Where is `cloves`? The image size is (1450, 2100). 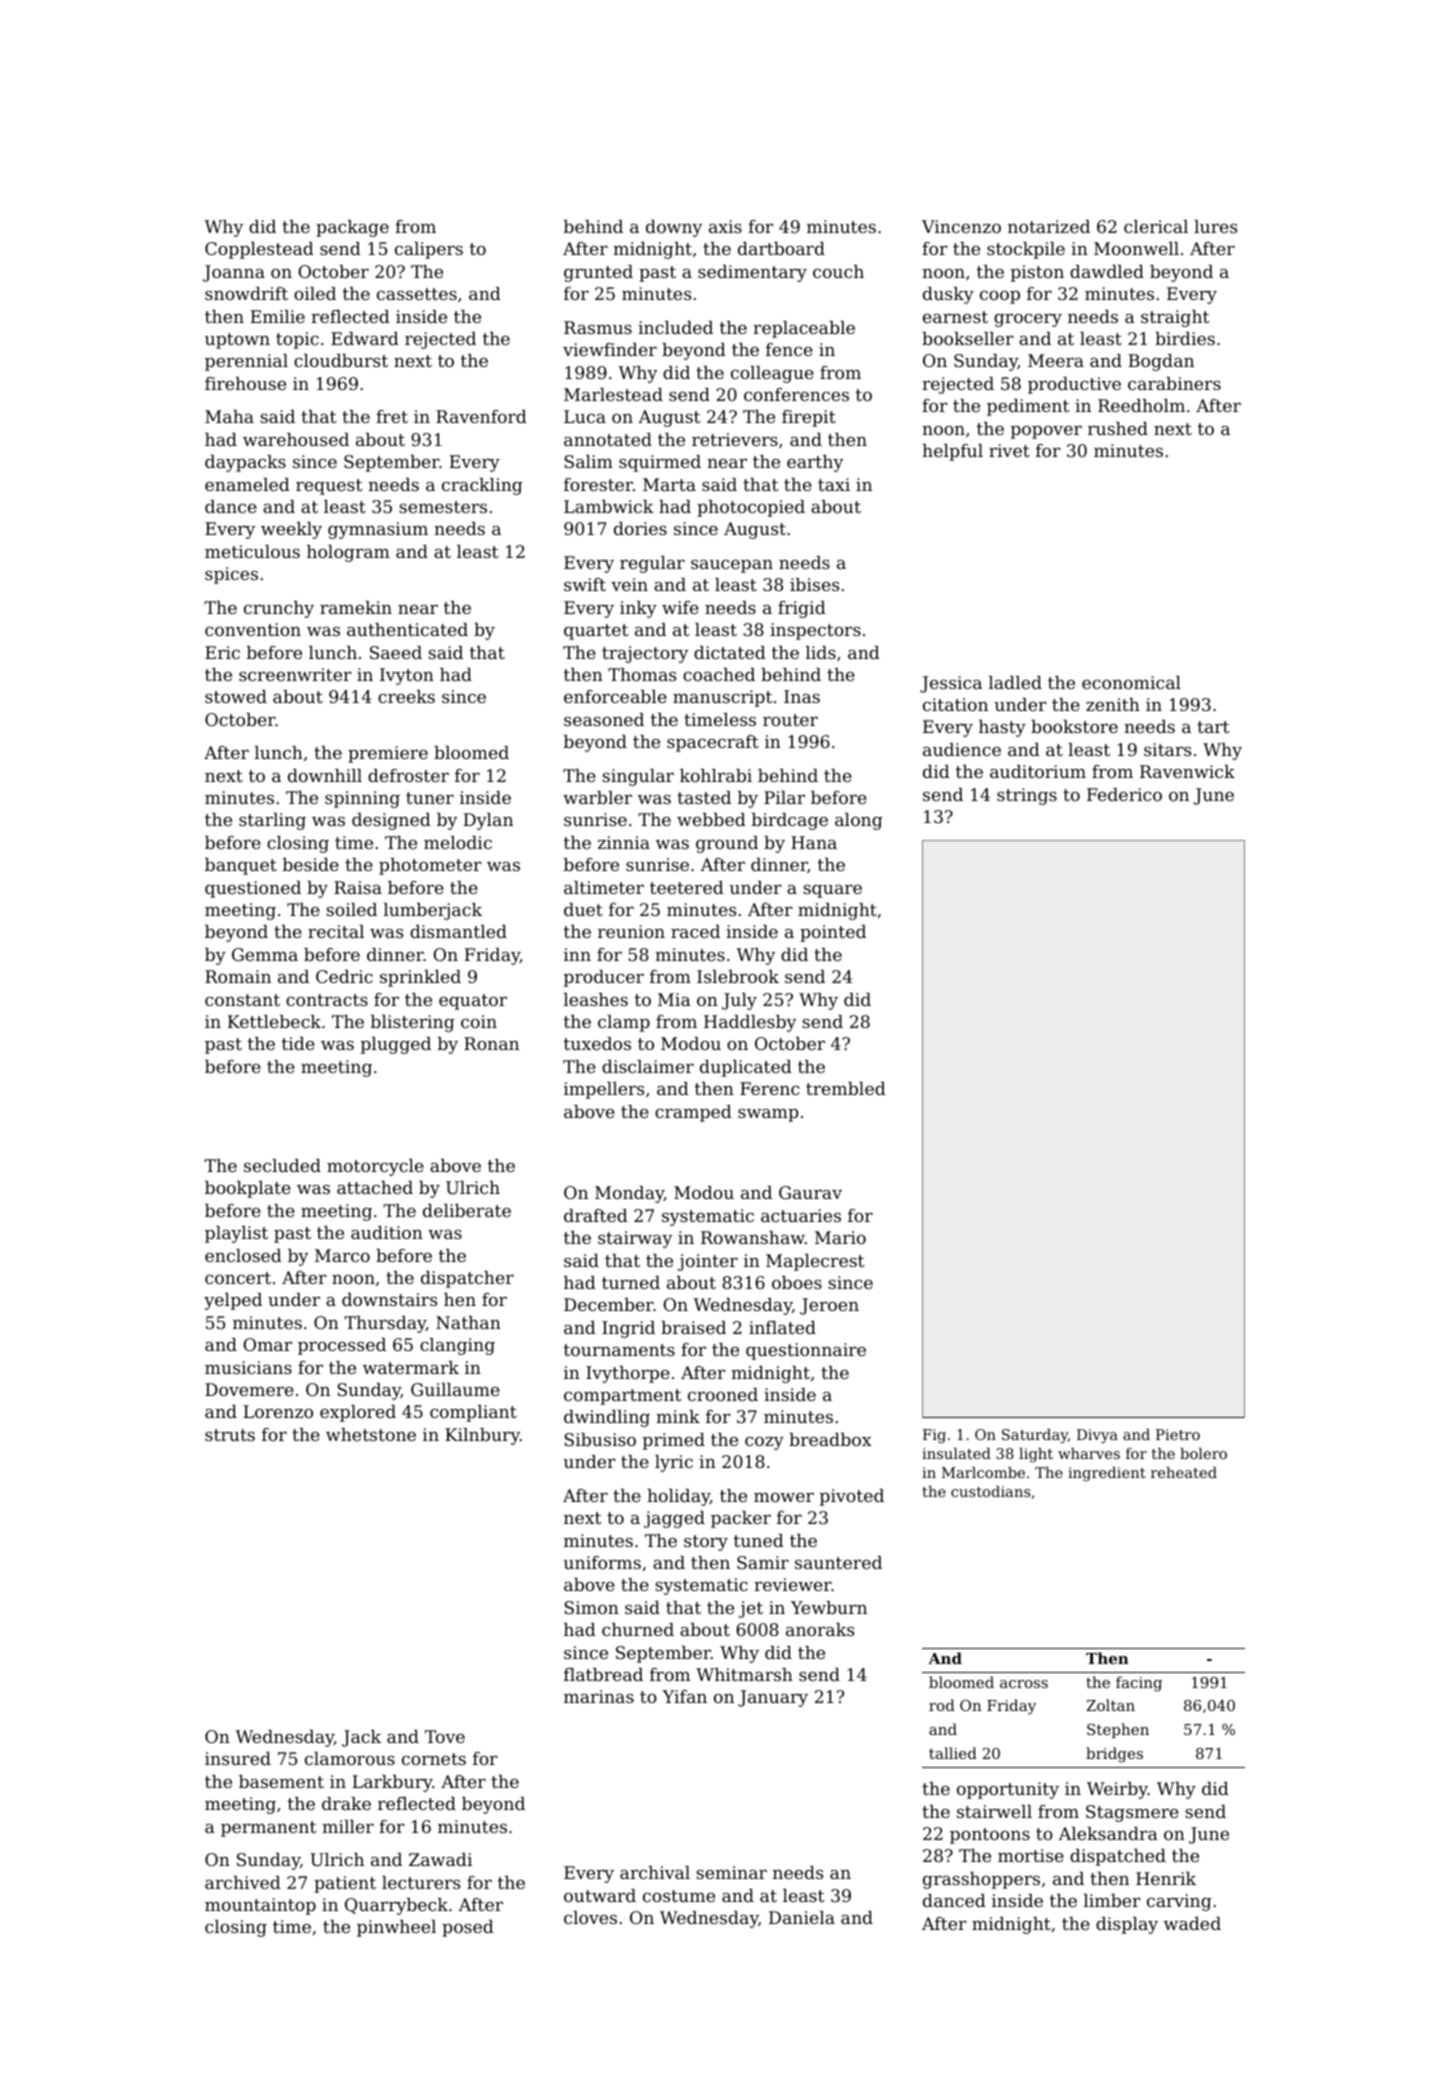
cloves is located at coordinates (590, 1917).
